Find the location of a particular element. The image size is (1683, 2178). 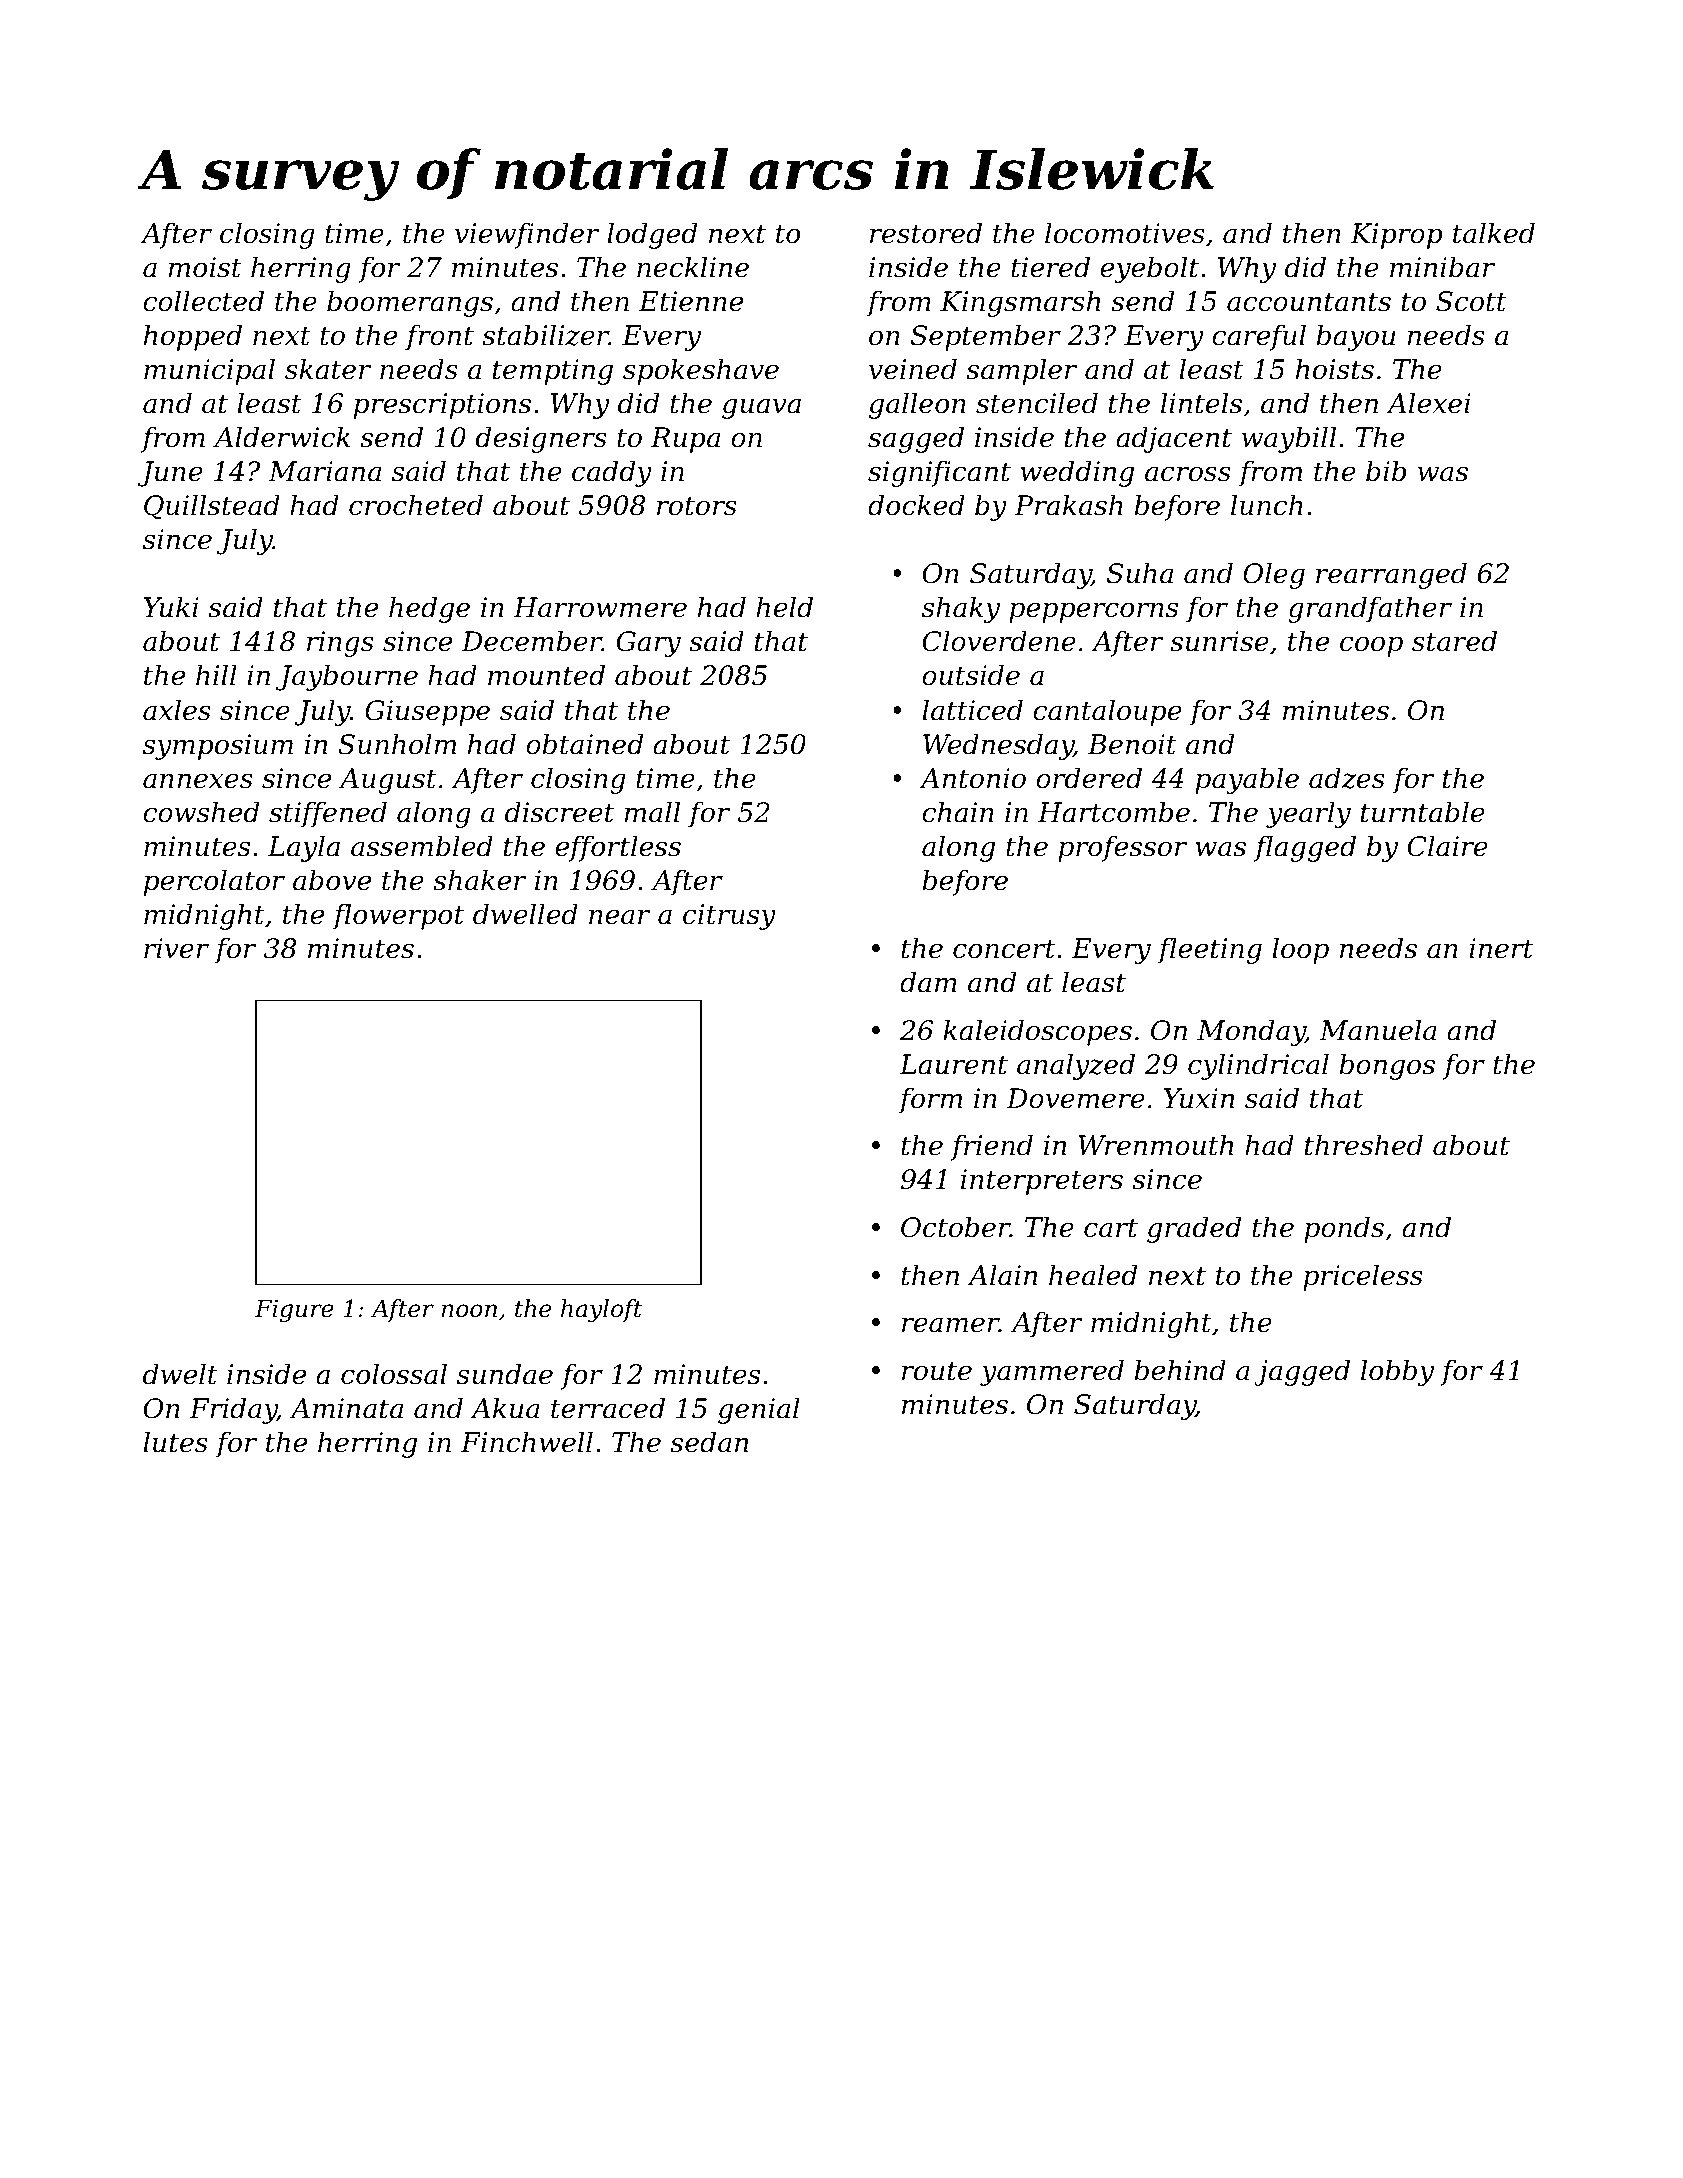

lutes is located at coordinates (175, 1442).
